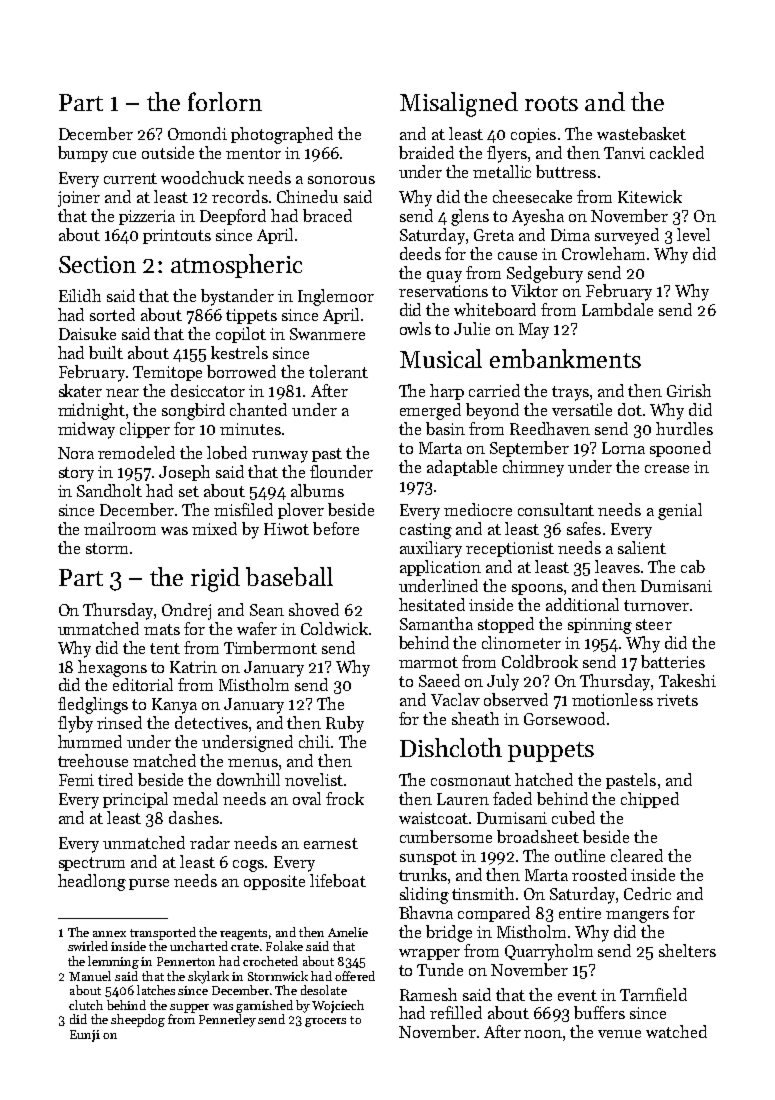 Image resolution: width=775 pixels, height=1100 pixels. What do you see at coordinates (630, 409) in the image?
I see `dot` at bounding box center [630, 409].
